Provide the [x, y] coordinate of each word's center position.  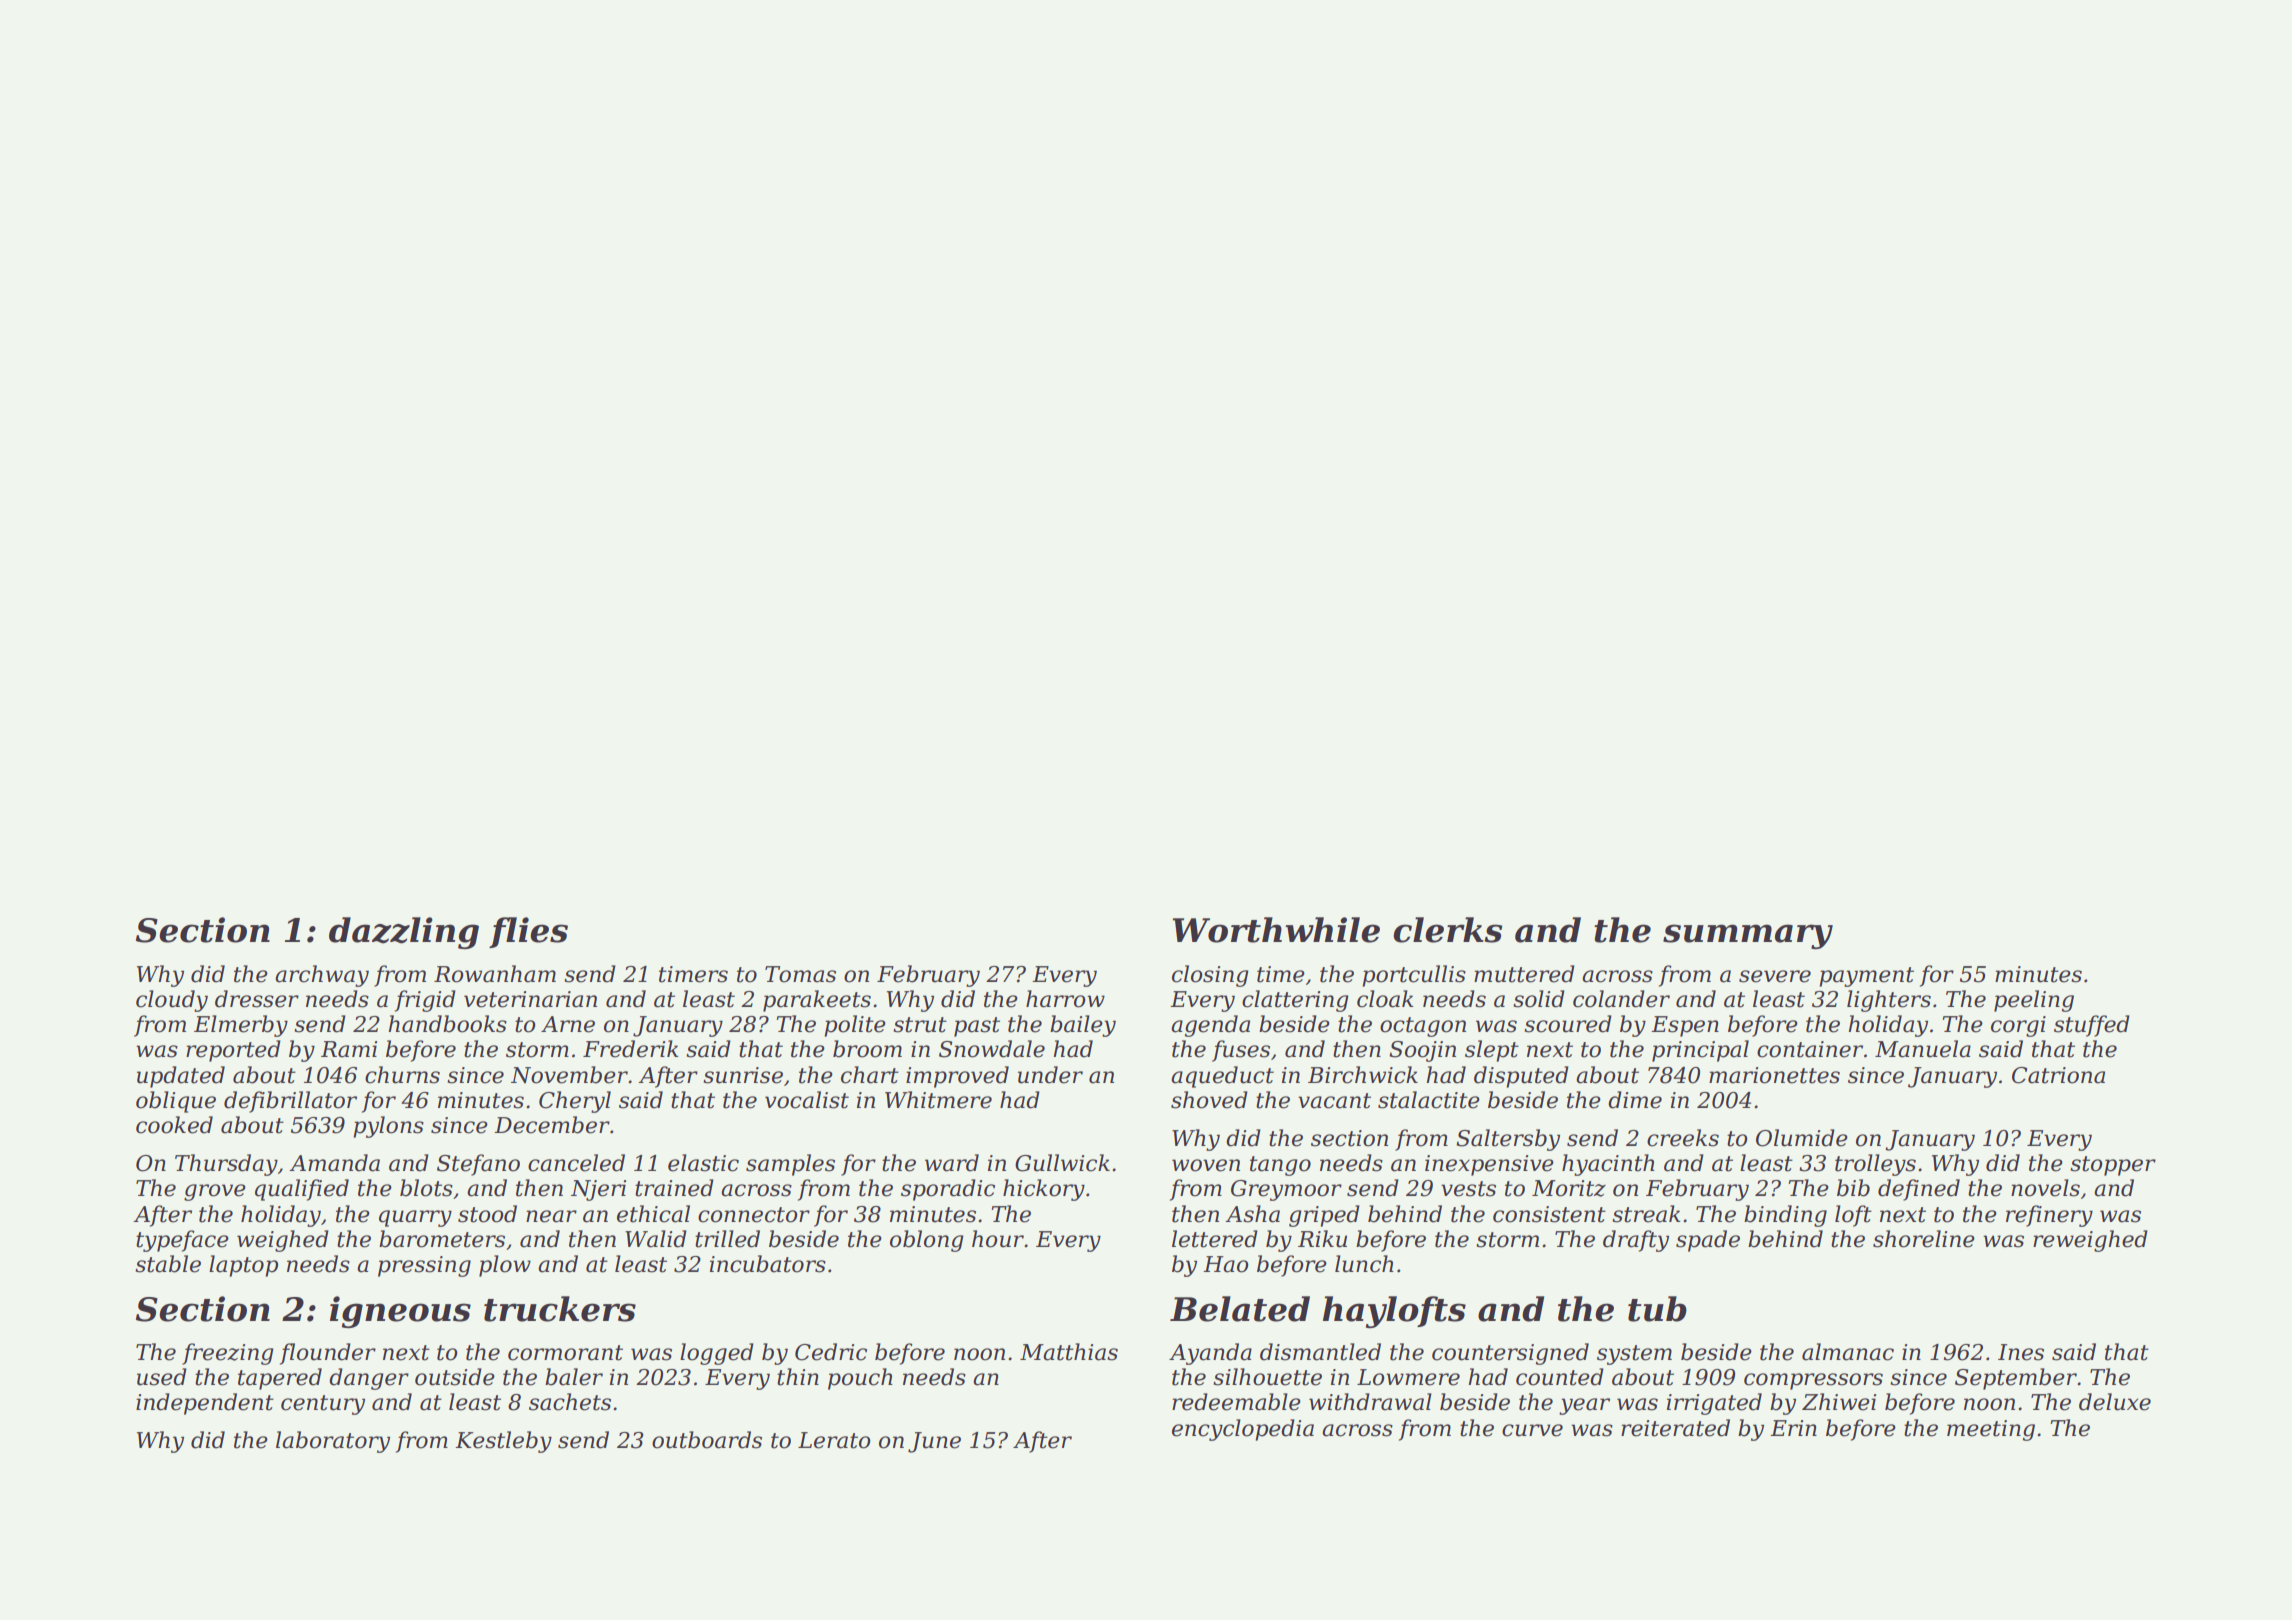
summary [1748, 936]
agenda [1210, 1026]
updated [181, 1077]
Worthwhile [1276, 930]
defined [1919, 1190]
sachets [570, 1402]
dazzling [404, 933]
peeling [2034, 1001]
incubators [768, 1264]
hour [998, 1239]
